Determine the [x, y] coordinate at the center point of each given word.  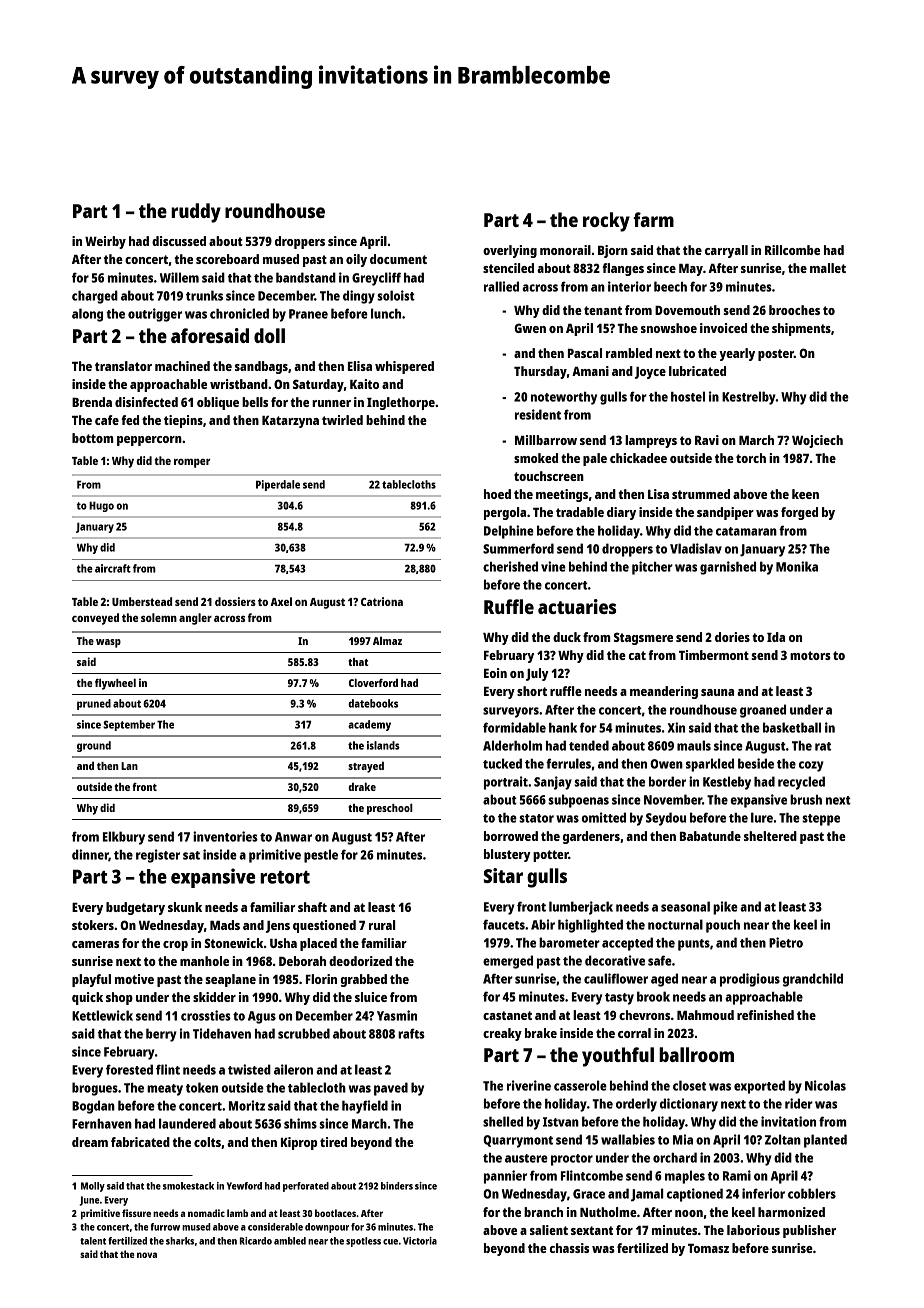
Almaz [387, 641]
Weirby [105, 242]
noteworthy [564, 398]
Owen [666, 764]
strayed [366, 767]
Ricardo [256, 1241]
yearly [737, 354]
